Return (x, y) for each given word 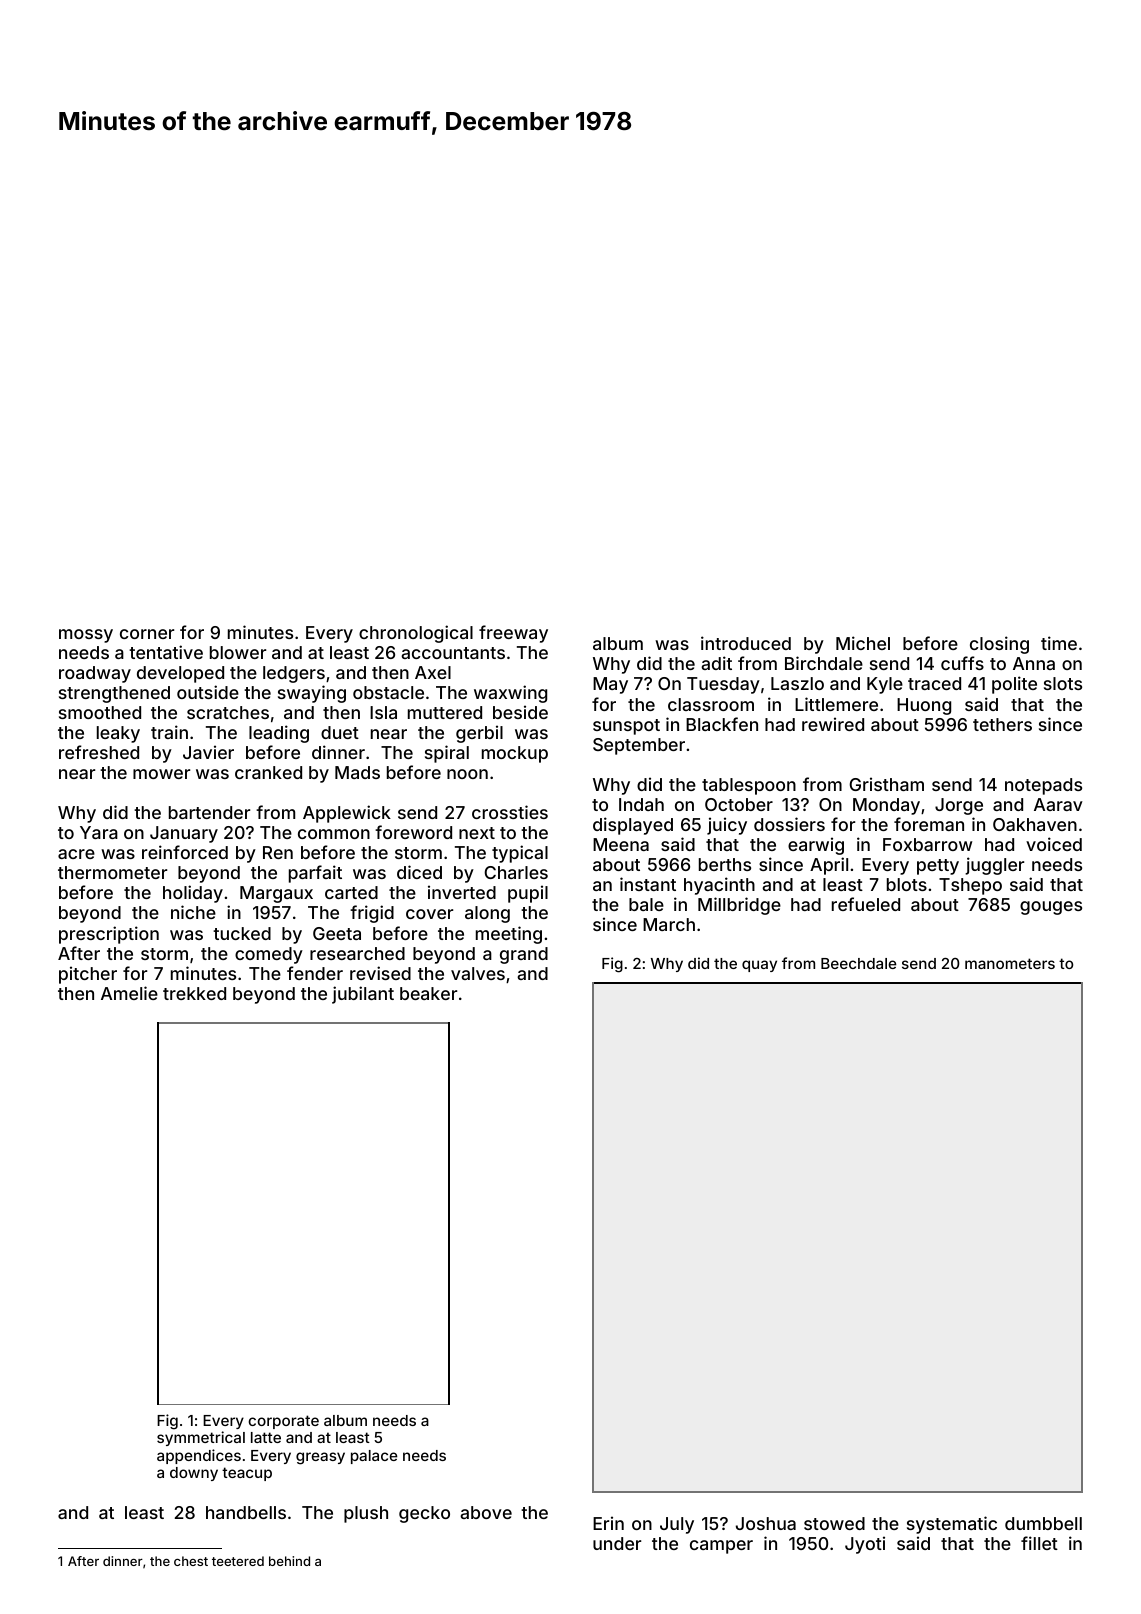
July (677, 1525)
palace (374, 1457)
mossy (86, 636)
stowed (834, 1523)
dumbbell (1043, 1523)
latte (266, 1437)
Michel (863, 643)
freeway (513, 634)
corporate (283, 1422)
